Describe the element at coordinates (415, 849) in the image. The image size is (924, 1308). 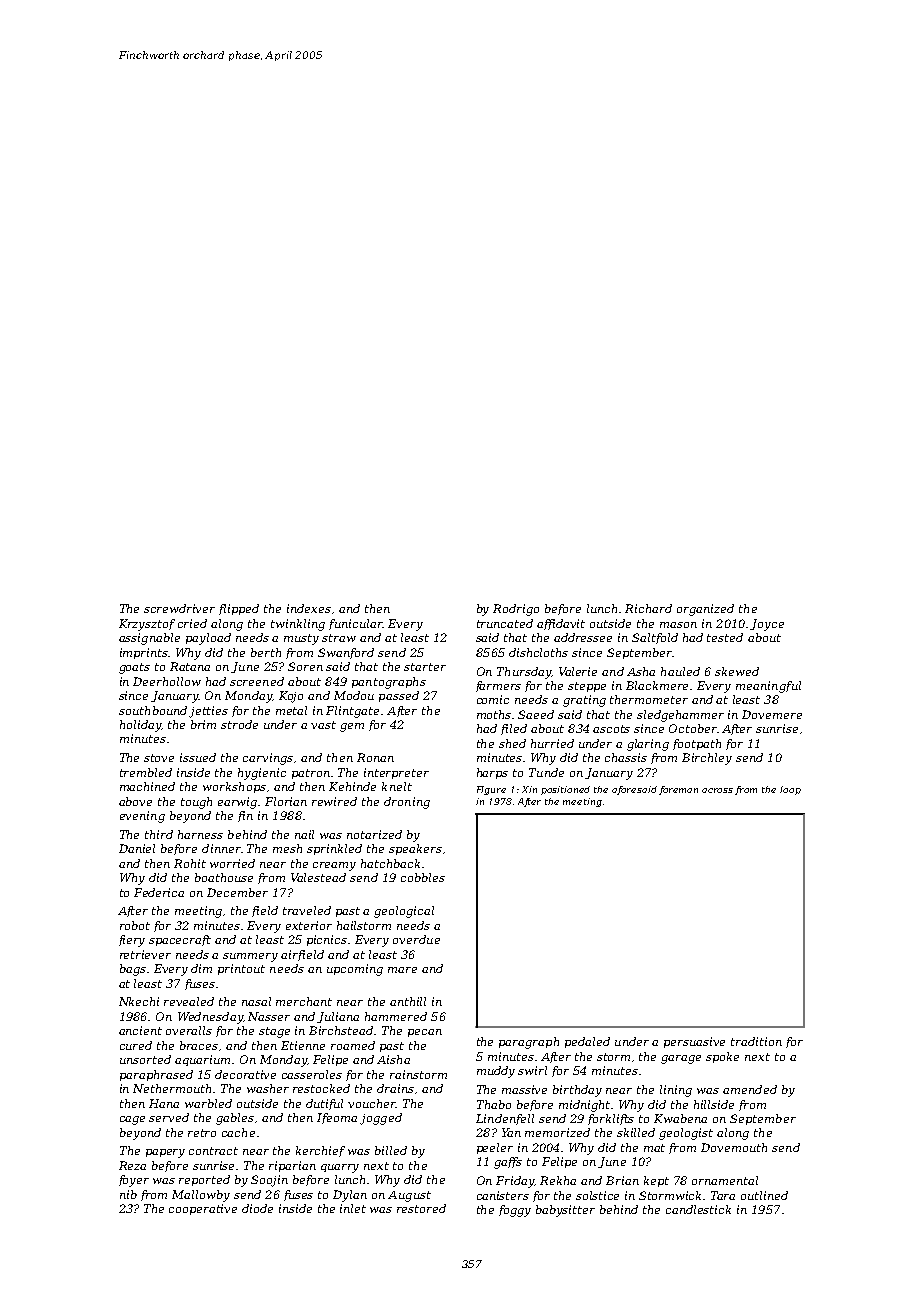
I see `speakers` at that location.
